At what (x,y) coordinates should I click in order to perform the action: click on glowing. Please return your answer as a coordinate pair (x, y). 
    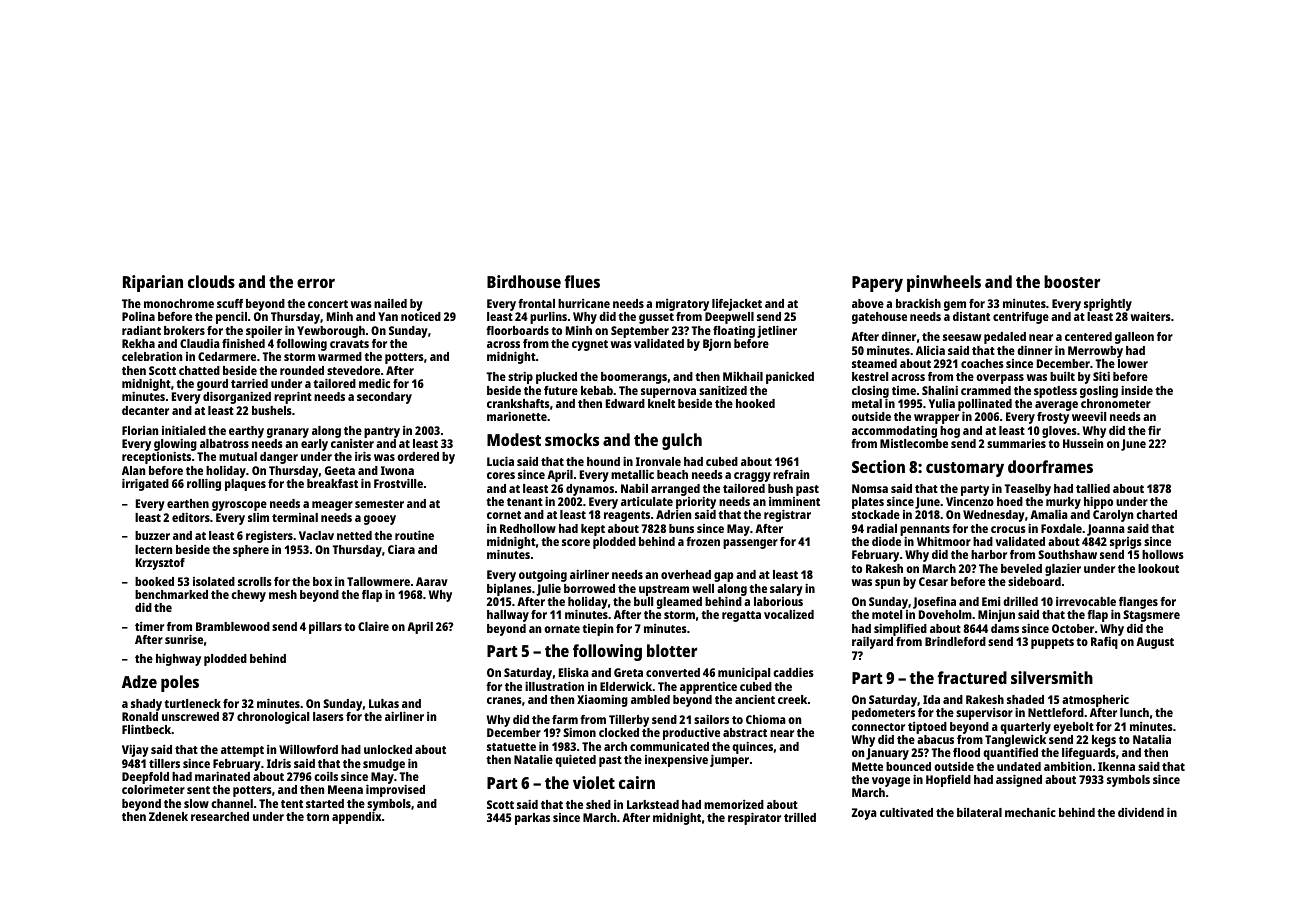
    Looking at the image, I should click on (175, 445).
